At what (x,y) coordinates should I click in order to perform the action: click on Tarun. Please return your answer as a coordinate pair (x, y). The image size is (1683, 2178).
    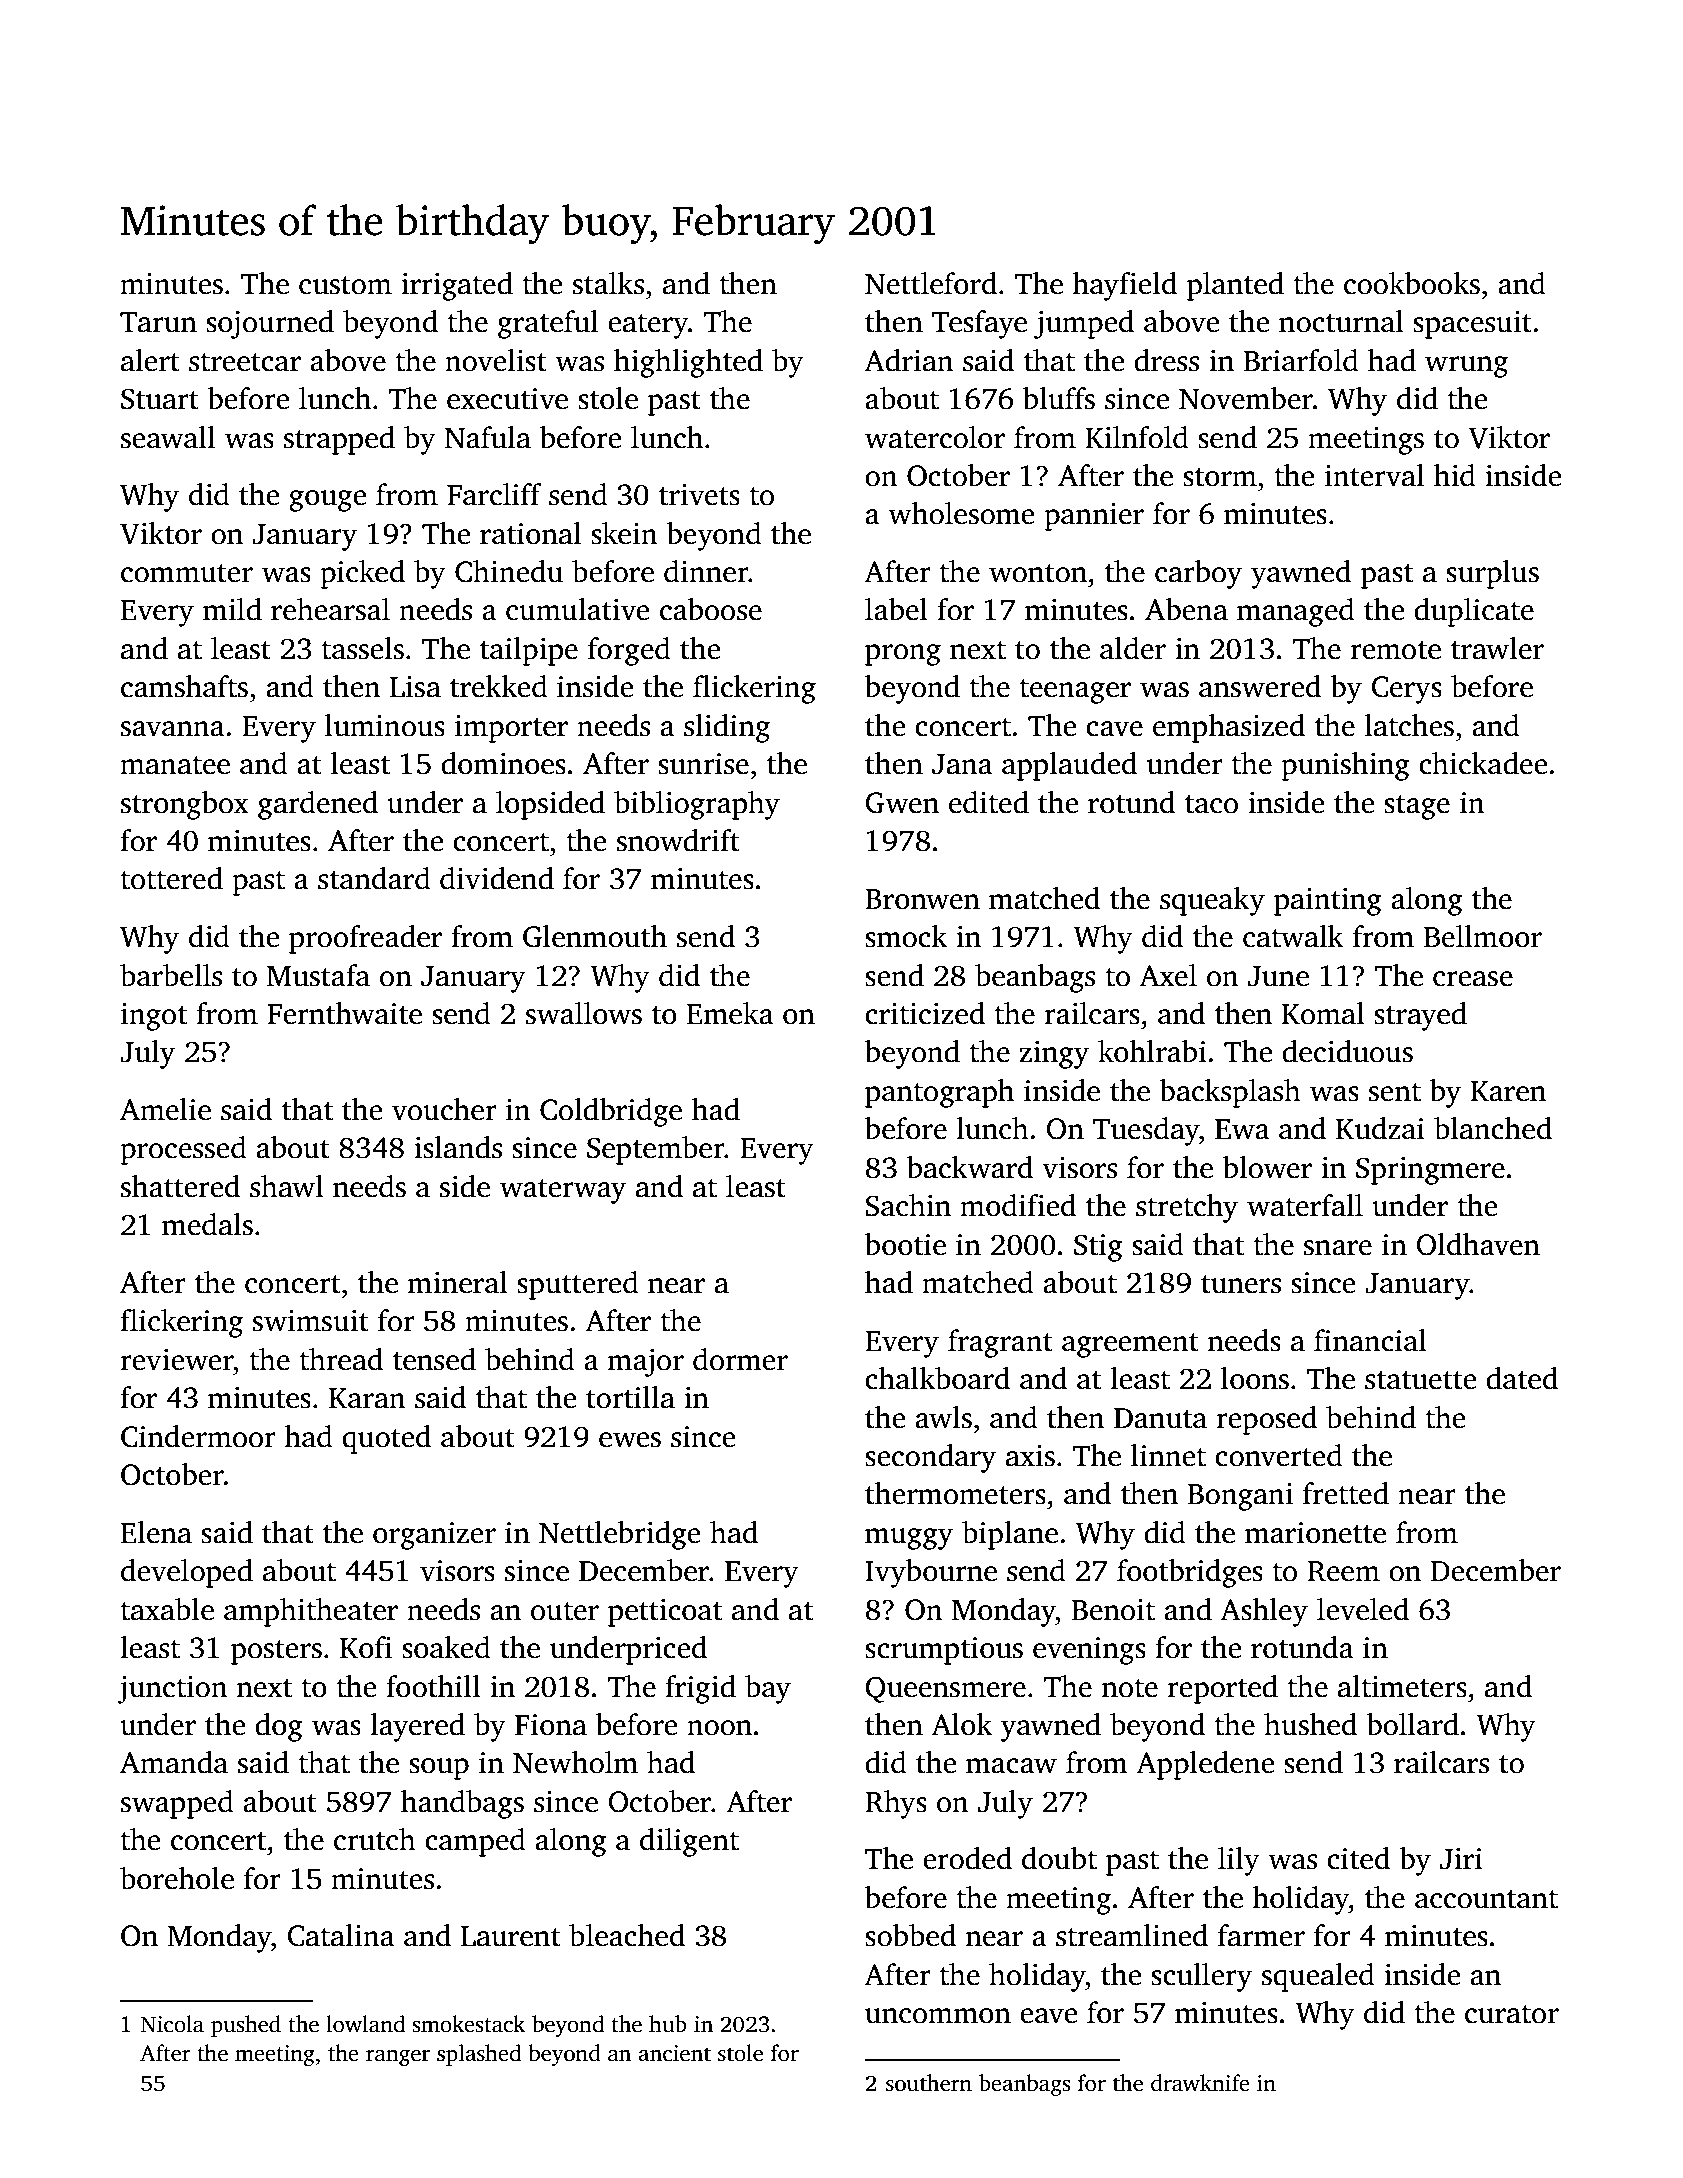
    Looking at the image, I should click on (158, 322).
